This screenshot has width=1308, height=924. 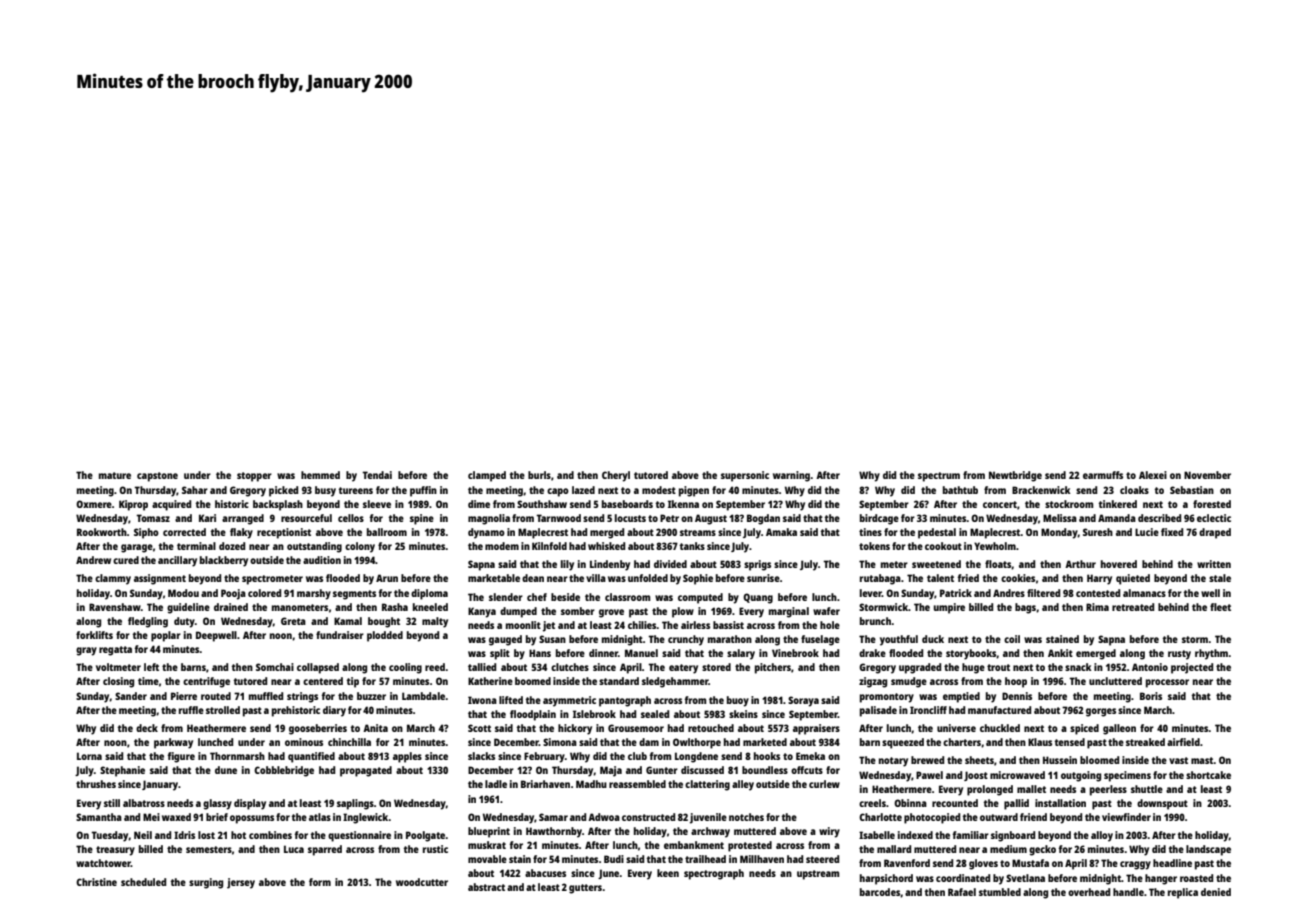 What do you see at coordinates (1183, 742) in the screenshot?
I see `airfield` at bounding box center [1183, 742].
